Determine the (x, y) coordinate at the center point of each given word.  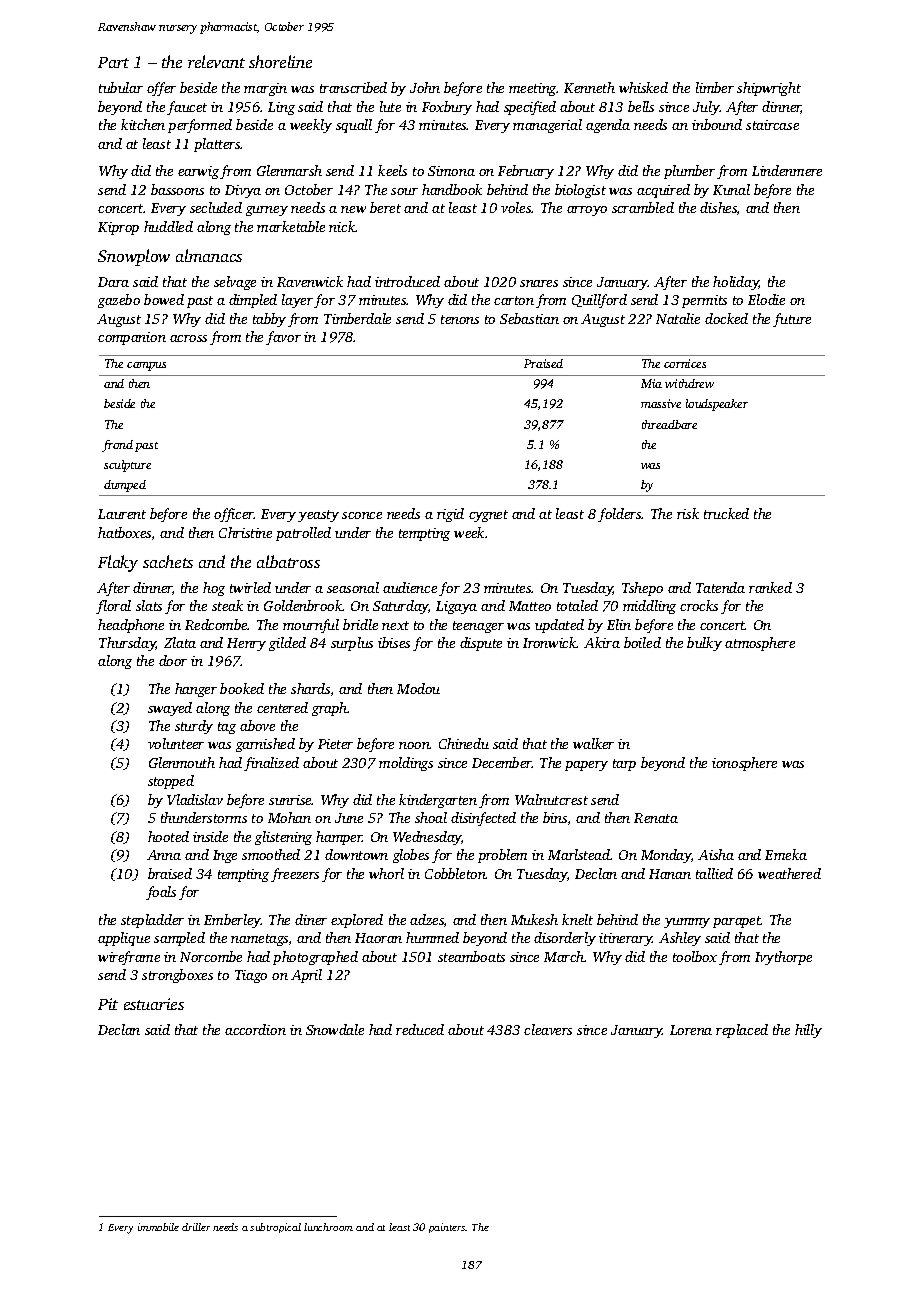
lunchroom (328, 1227)
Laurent (122, 514)
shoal (431, 817)
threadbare (669, 424)
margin (265, 89)
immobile (158, 1227)
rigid (450, 515)
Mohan (289, 817)
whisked (643, 87)
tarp (624, 765)
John (425, 87)
